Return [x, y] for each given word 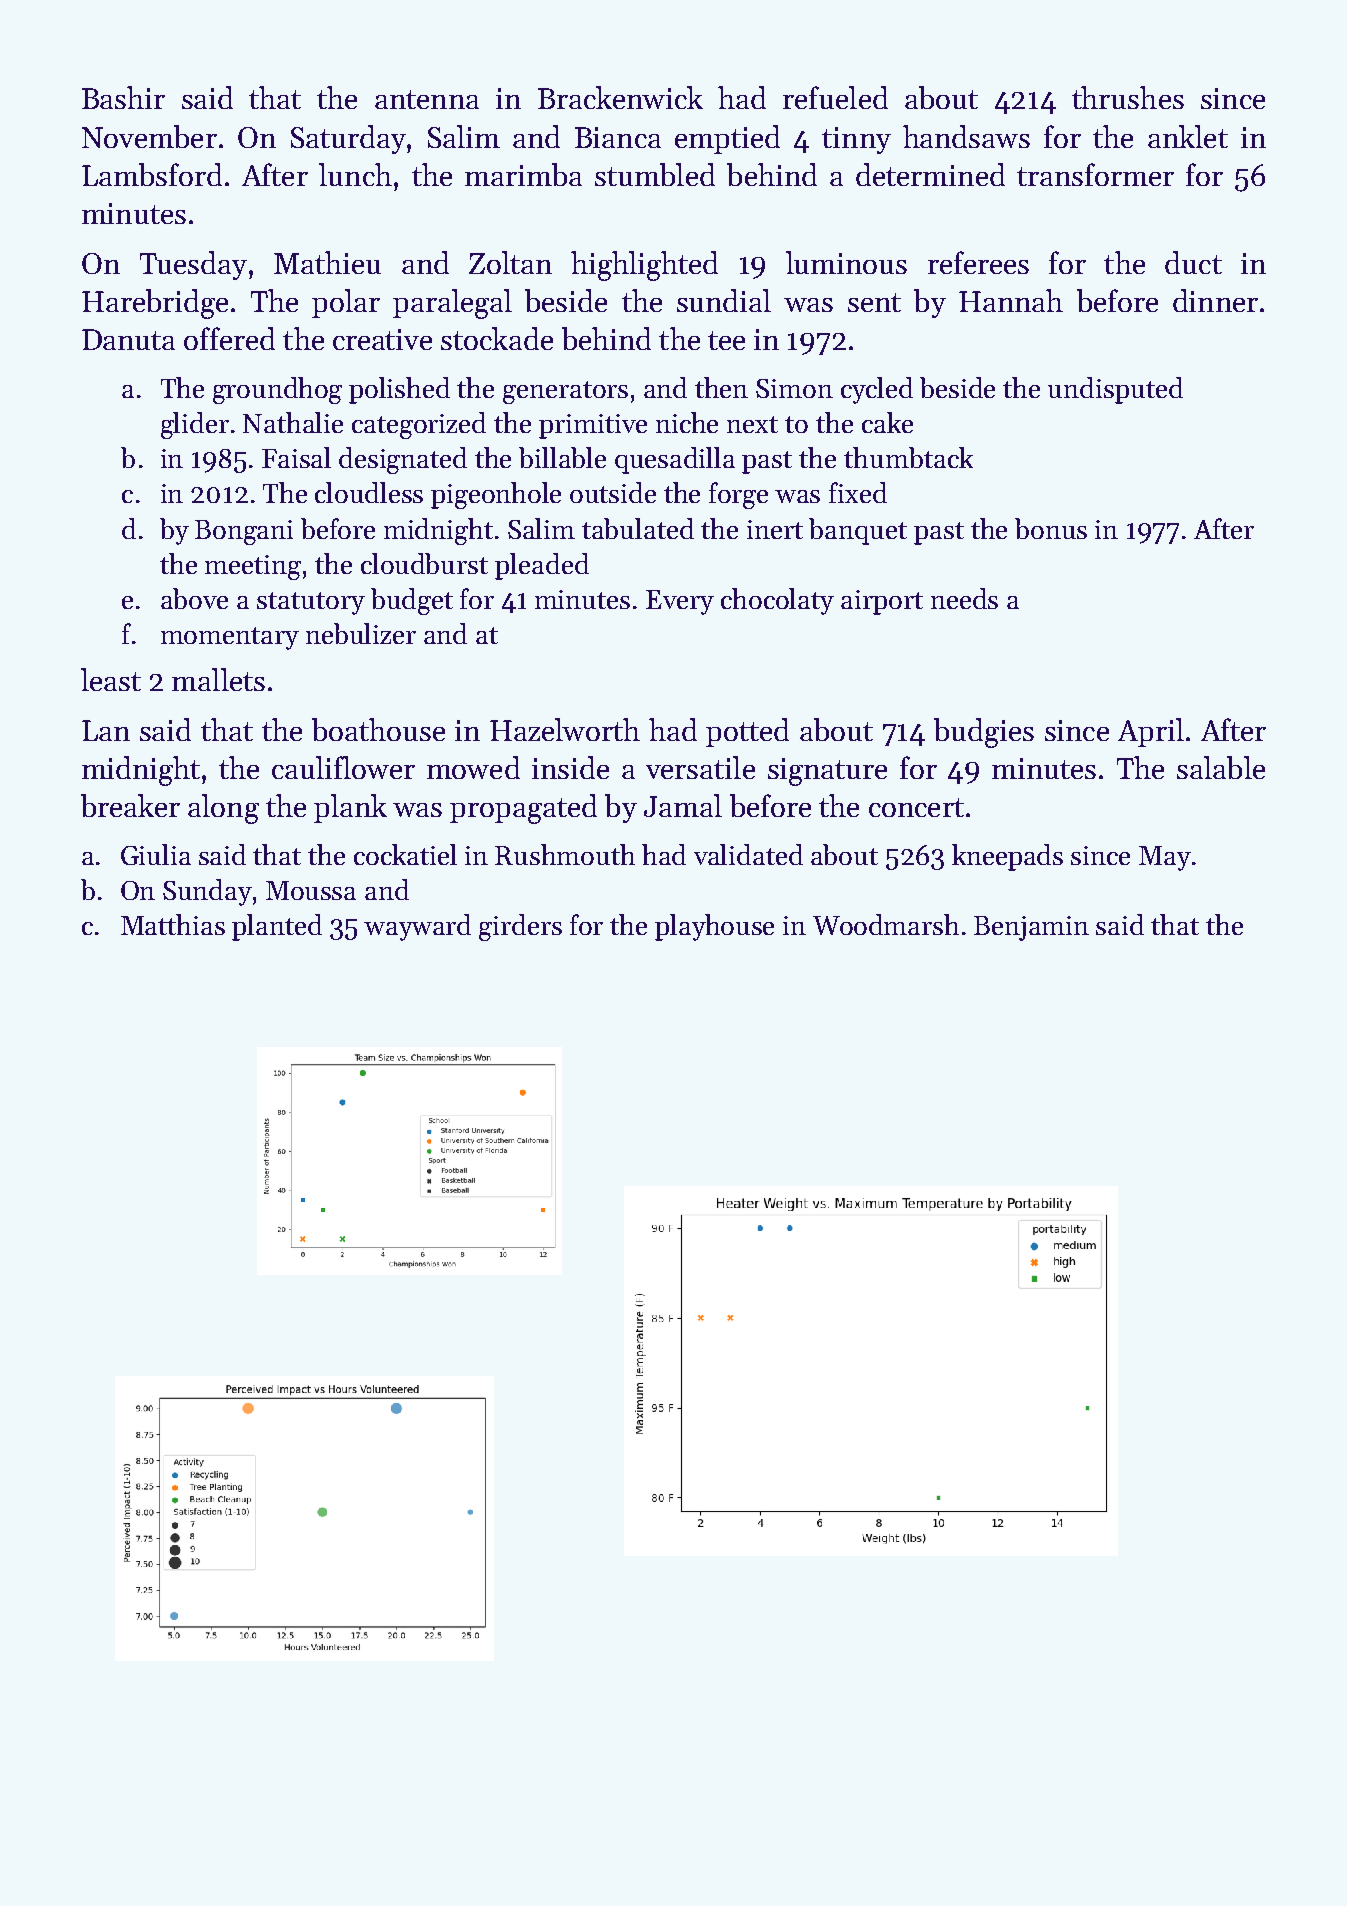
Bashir [123, 97]
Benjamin [1031, 928]
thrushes [1128, 97]
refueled [835, 97]
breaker [130, 805]
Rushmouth [565, 854]
